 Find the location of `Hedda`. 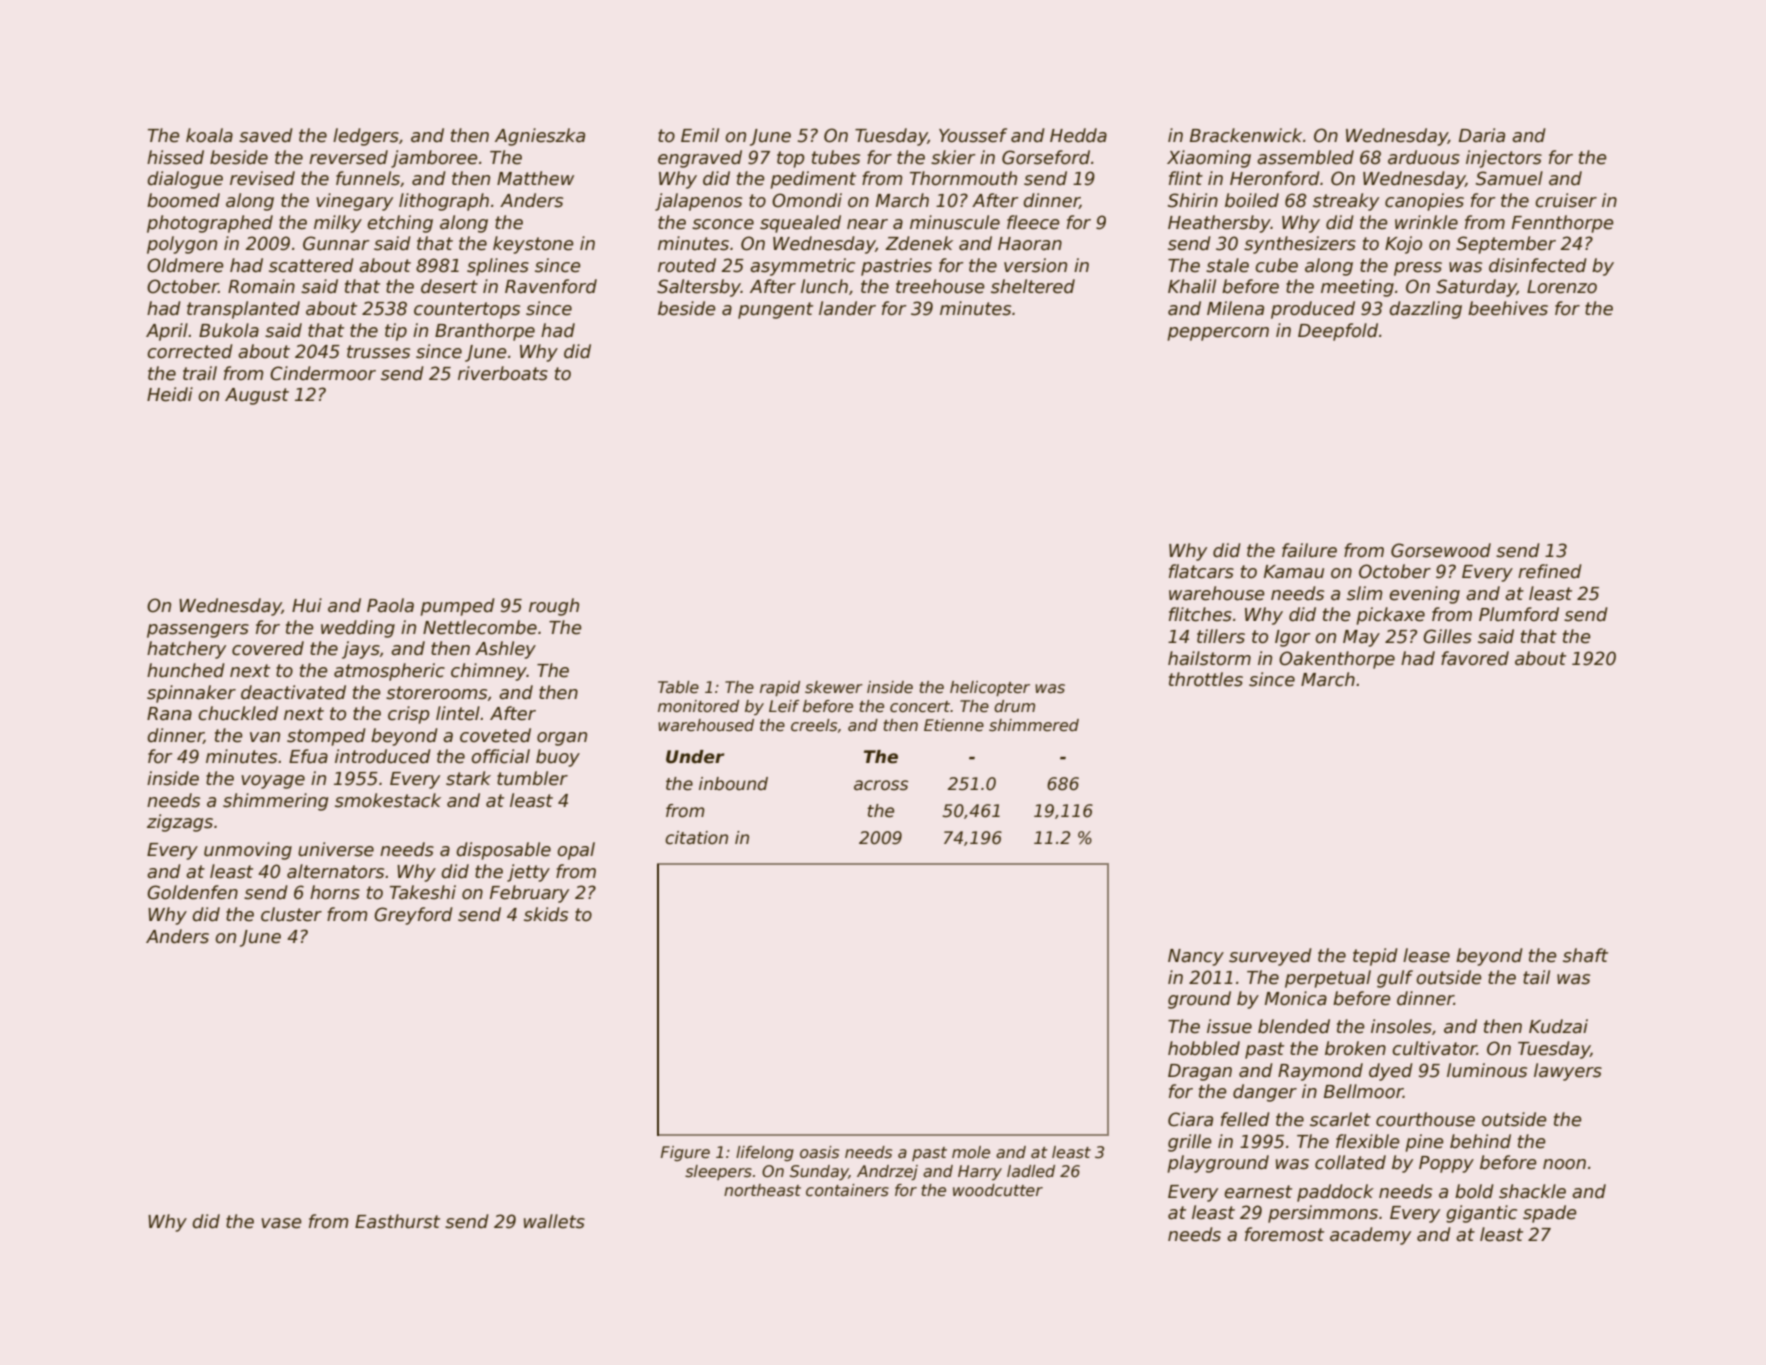

Hedda is located at coordinates (1078, 135).
